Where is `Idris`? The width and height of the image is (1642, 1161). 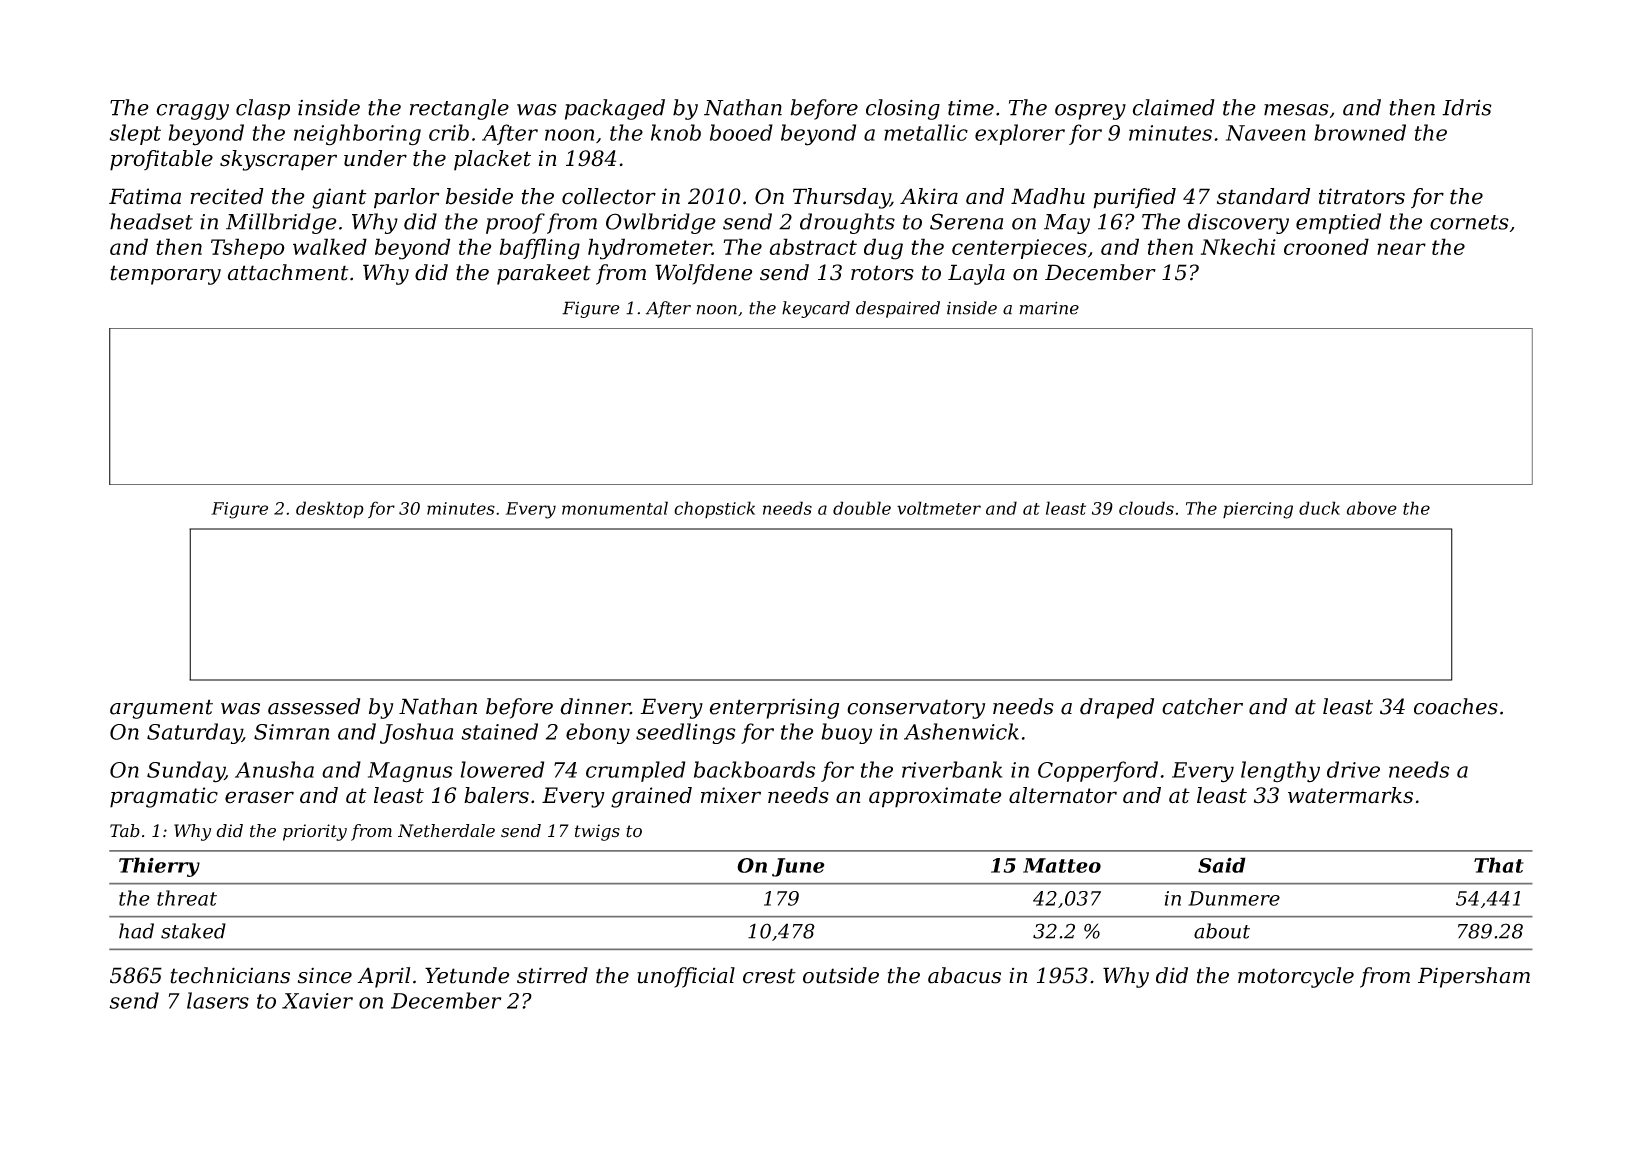
Idris is located at coordinates (1467, 107).
